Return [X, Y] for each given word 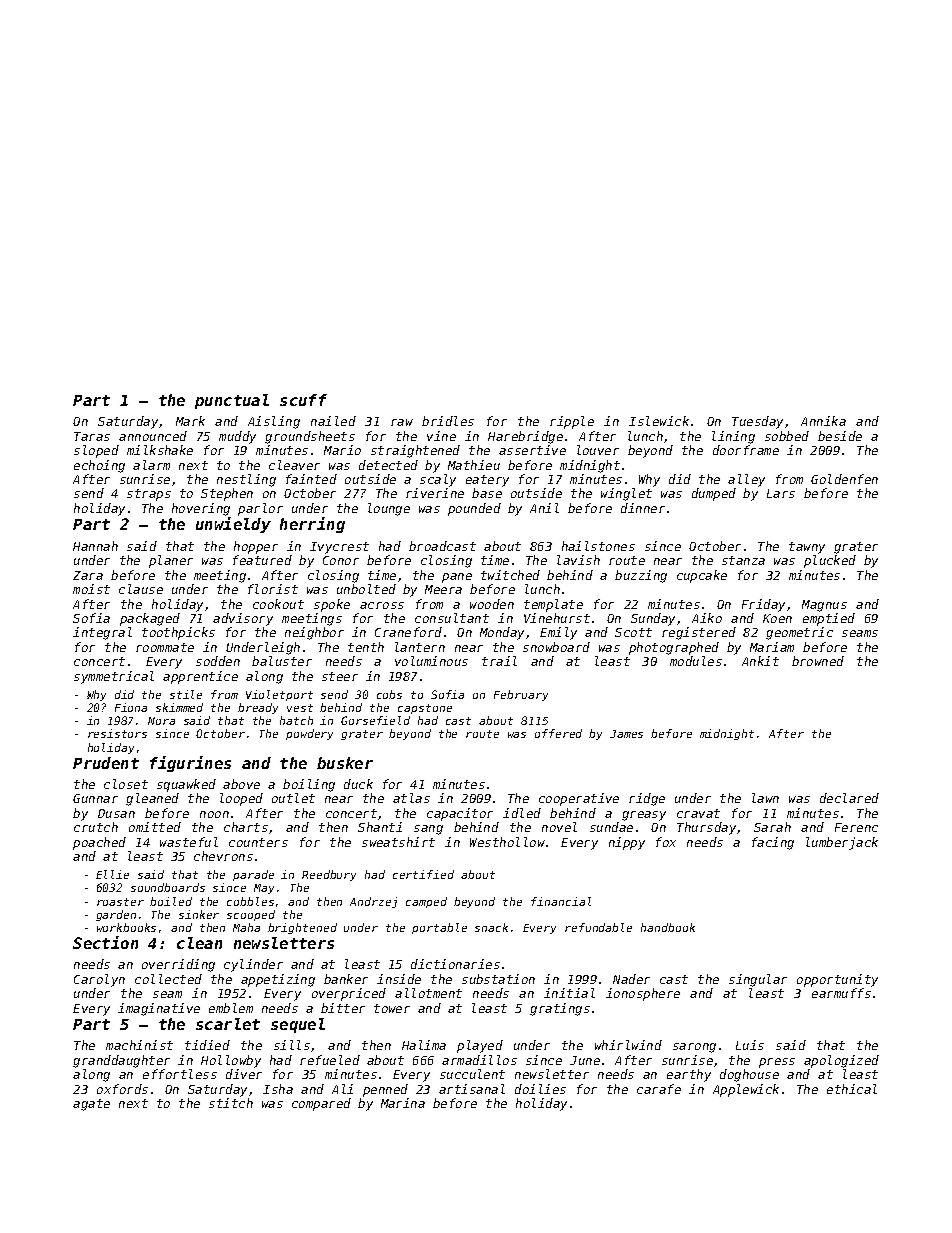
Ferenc [856, 827]
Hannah [95, 546]
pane [457, 578]
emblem [231, 1008]
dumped [714, 494]
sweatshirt [398, 842]
